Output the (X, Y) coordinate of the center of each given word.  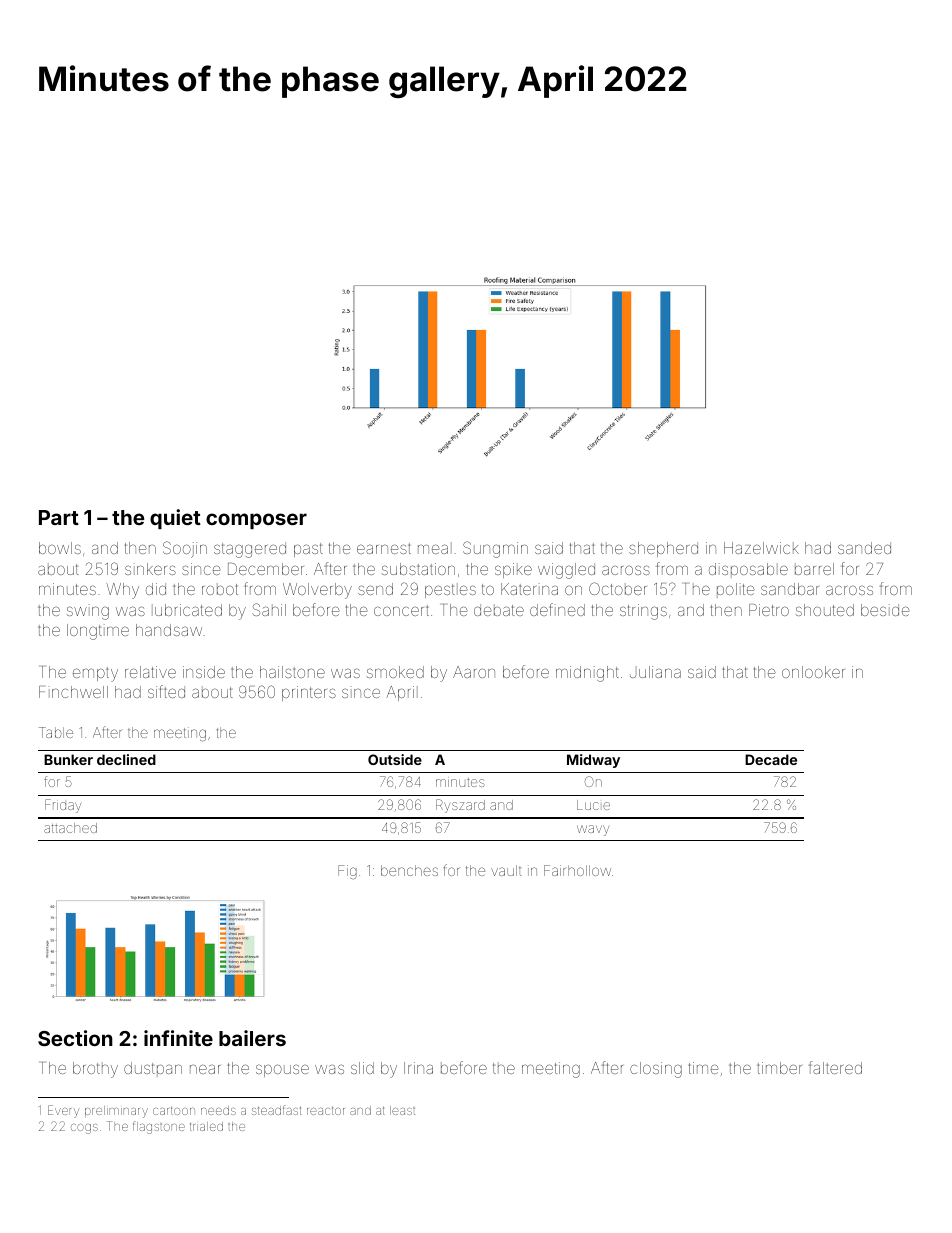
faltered (835, 1067)
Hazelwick (761, 548)
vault (506, 870)
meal (435, 548)
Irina (418, 1068)
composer (256, 521)
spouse (282, 1070)
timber (779, 1068)
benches (409, 870)
